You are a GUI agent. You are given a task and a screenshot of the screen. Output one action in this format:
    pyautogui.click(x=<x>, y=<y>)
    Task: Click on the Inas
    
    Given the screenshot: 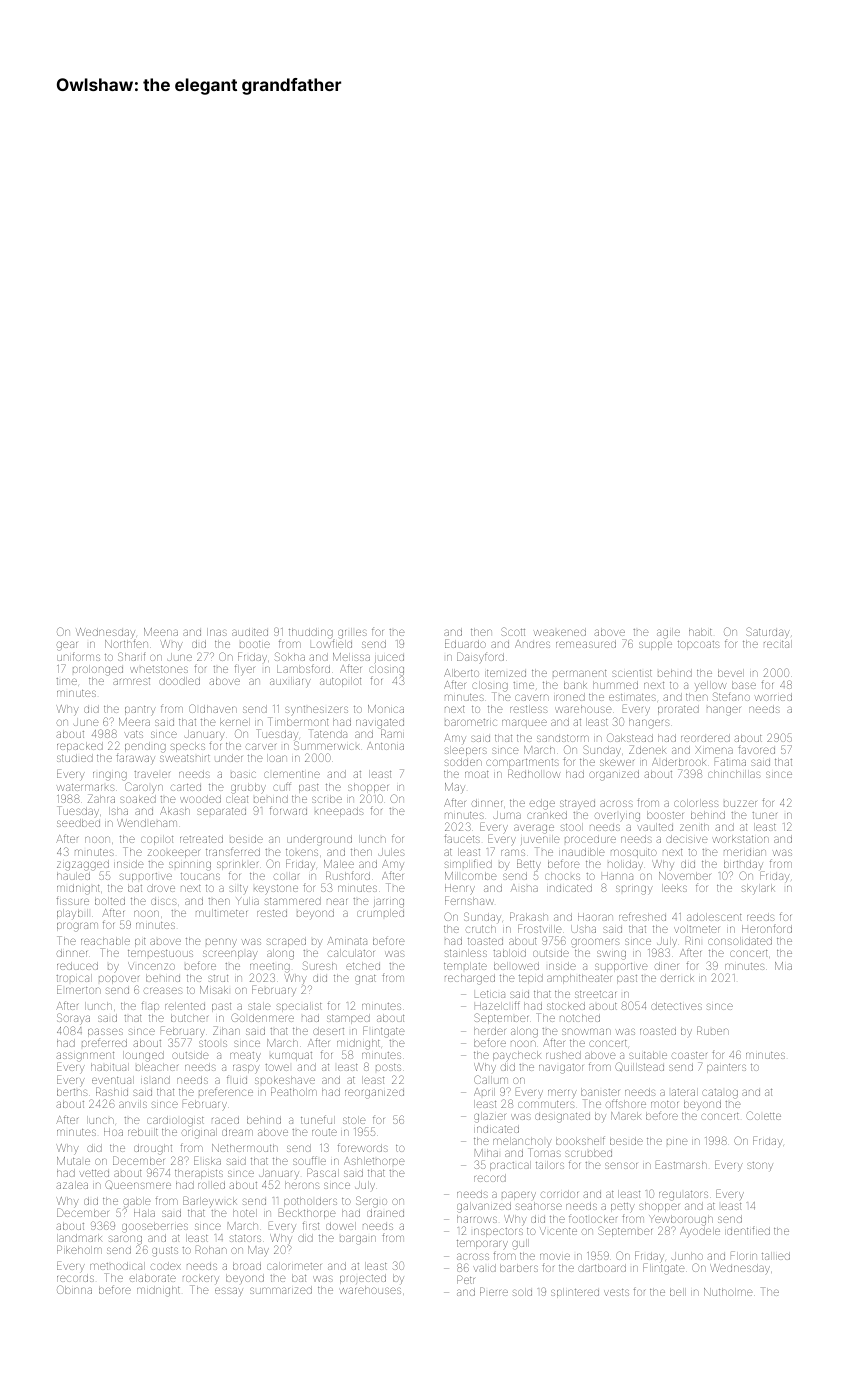 What is the action you would take?
    pyautogui.click(x=217, y=632)
